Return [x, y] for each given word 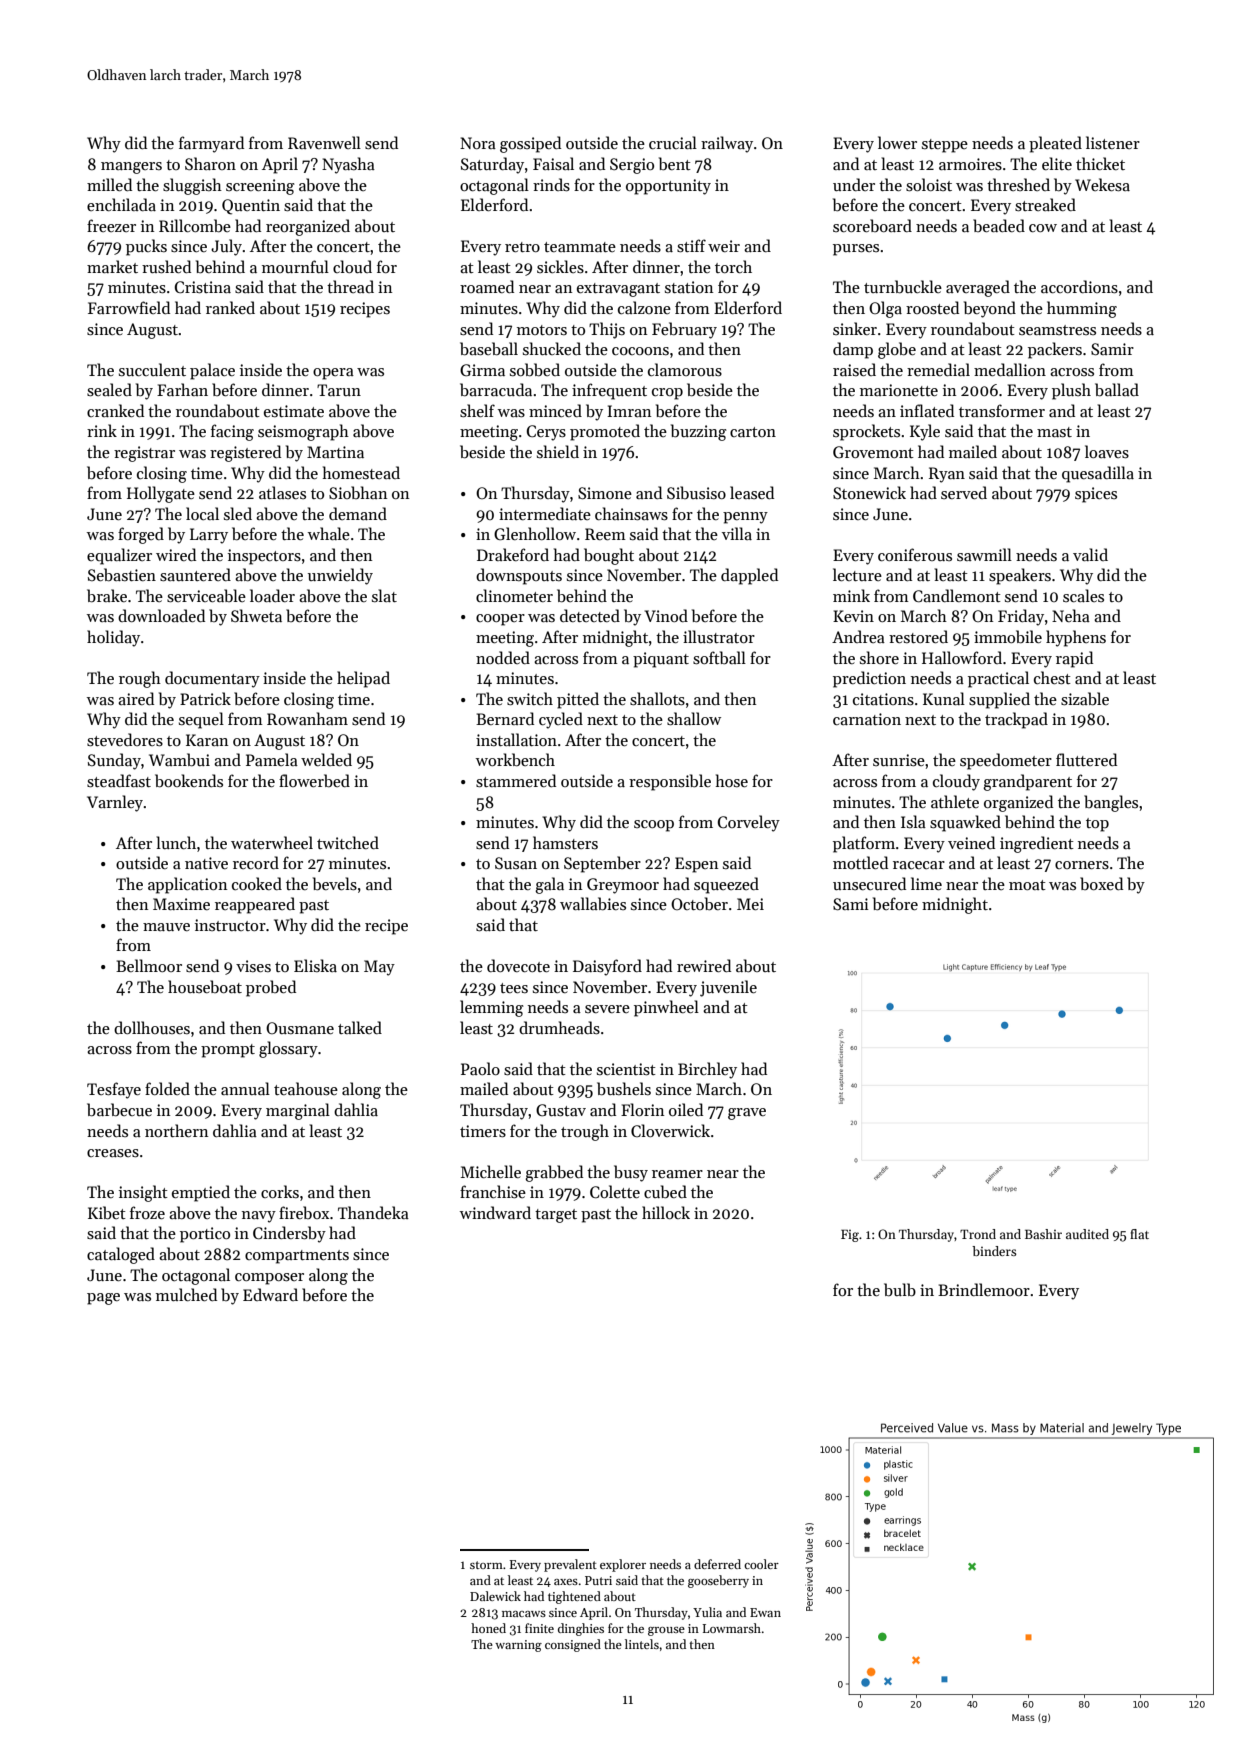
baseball [489, 349]
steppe [945, 146]
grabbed [554, 1173]
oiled [686, 1109]
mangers [131, 168]
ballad [1117, 390]
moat [1027, 885]
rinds [551, 185]
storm [486, 1565]
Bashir [1043, 1234]
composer [269, 1279]
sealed [109, 390]
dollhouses [152, 1027]
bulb [900, 1290]
